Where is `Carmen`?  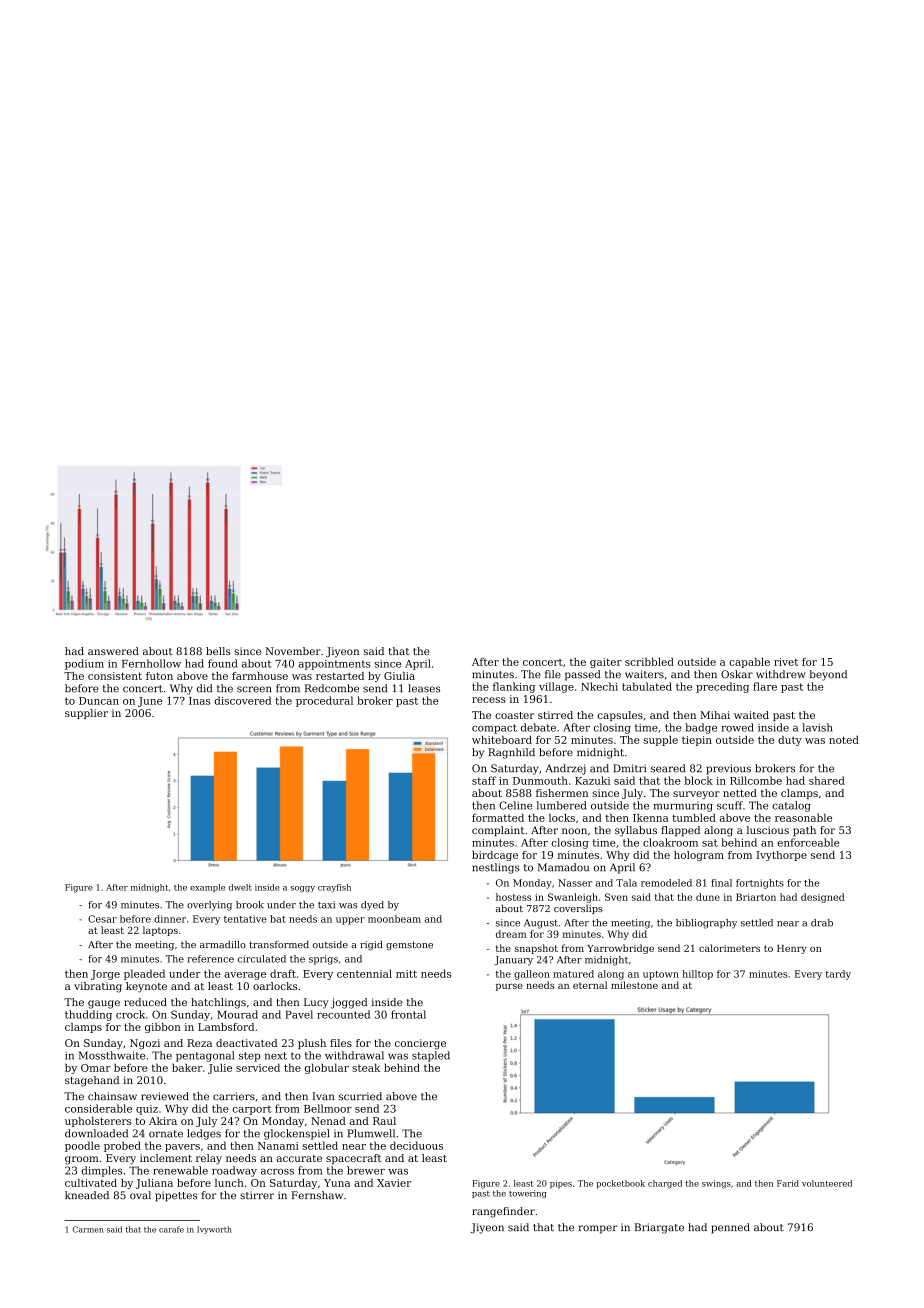 Carmen is located at coordinates (88, 1229).
